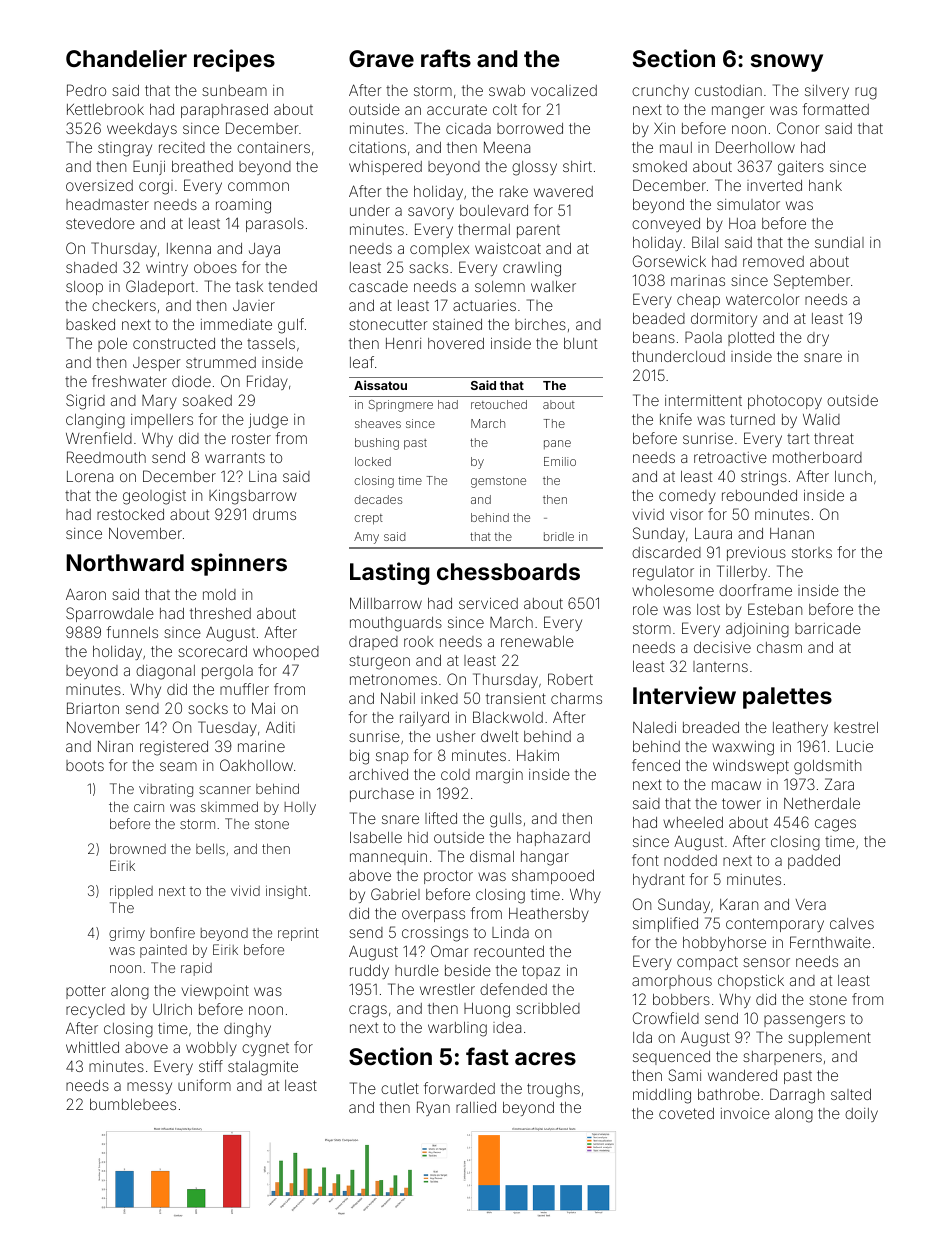 The height and width of the screenshot is (1233, 952). Describe the element at coordinates (110, 614) in the screenshot. I see `Sparrowdale` at that location.
